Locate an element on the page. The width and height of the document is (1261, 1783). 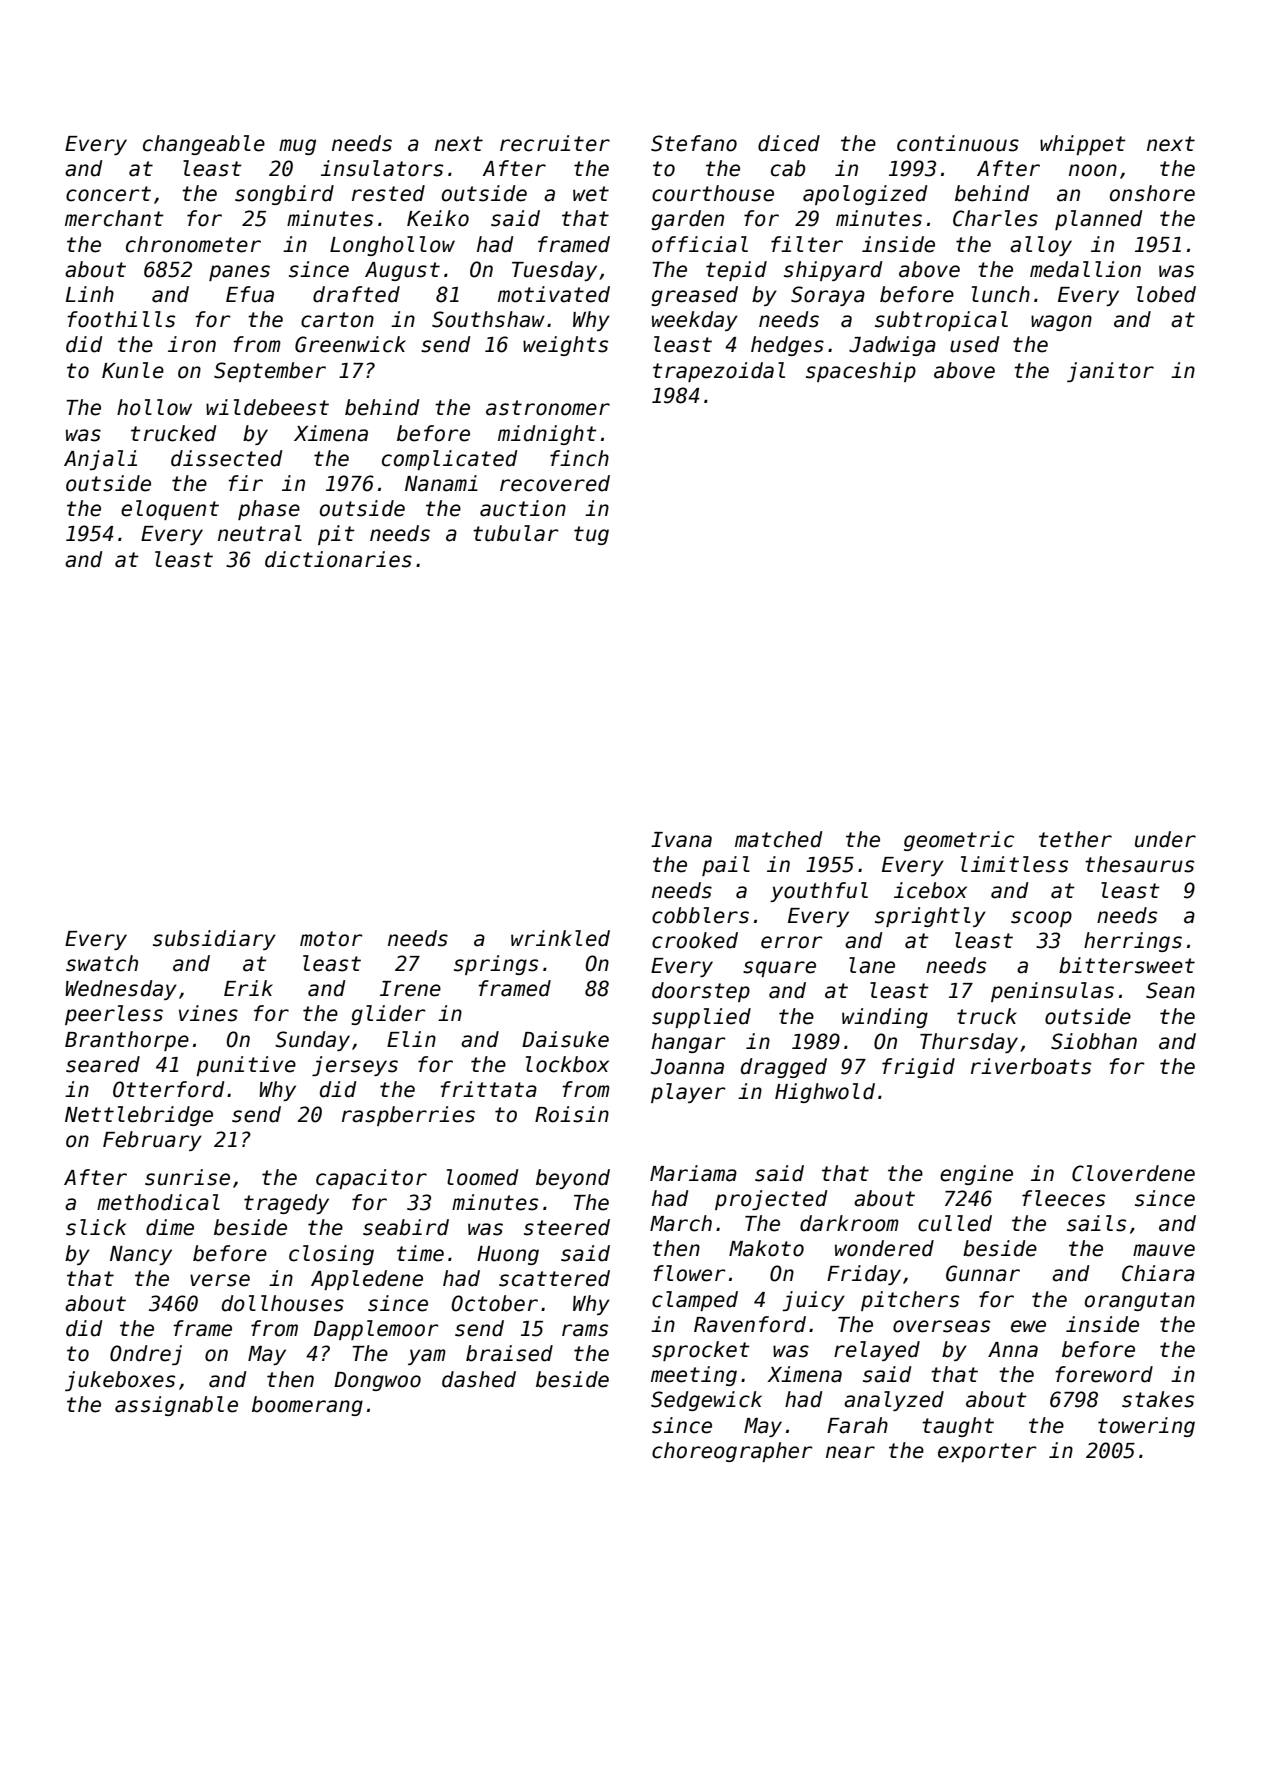
assignable is located at coordinates (176, 1406).
